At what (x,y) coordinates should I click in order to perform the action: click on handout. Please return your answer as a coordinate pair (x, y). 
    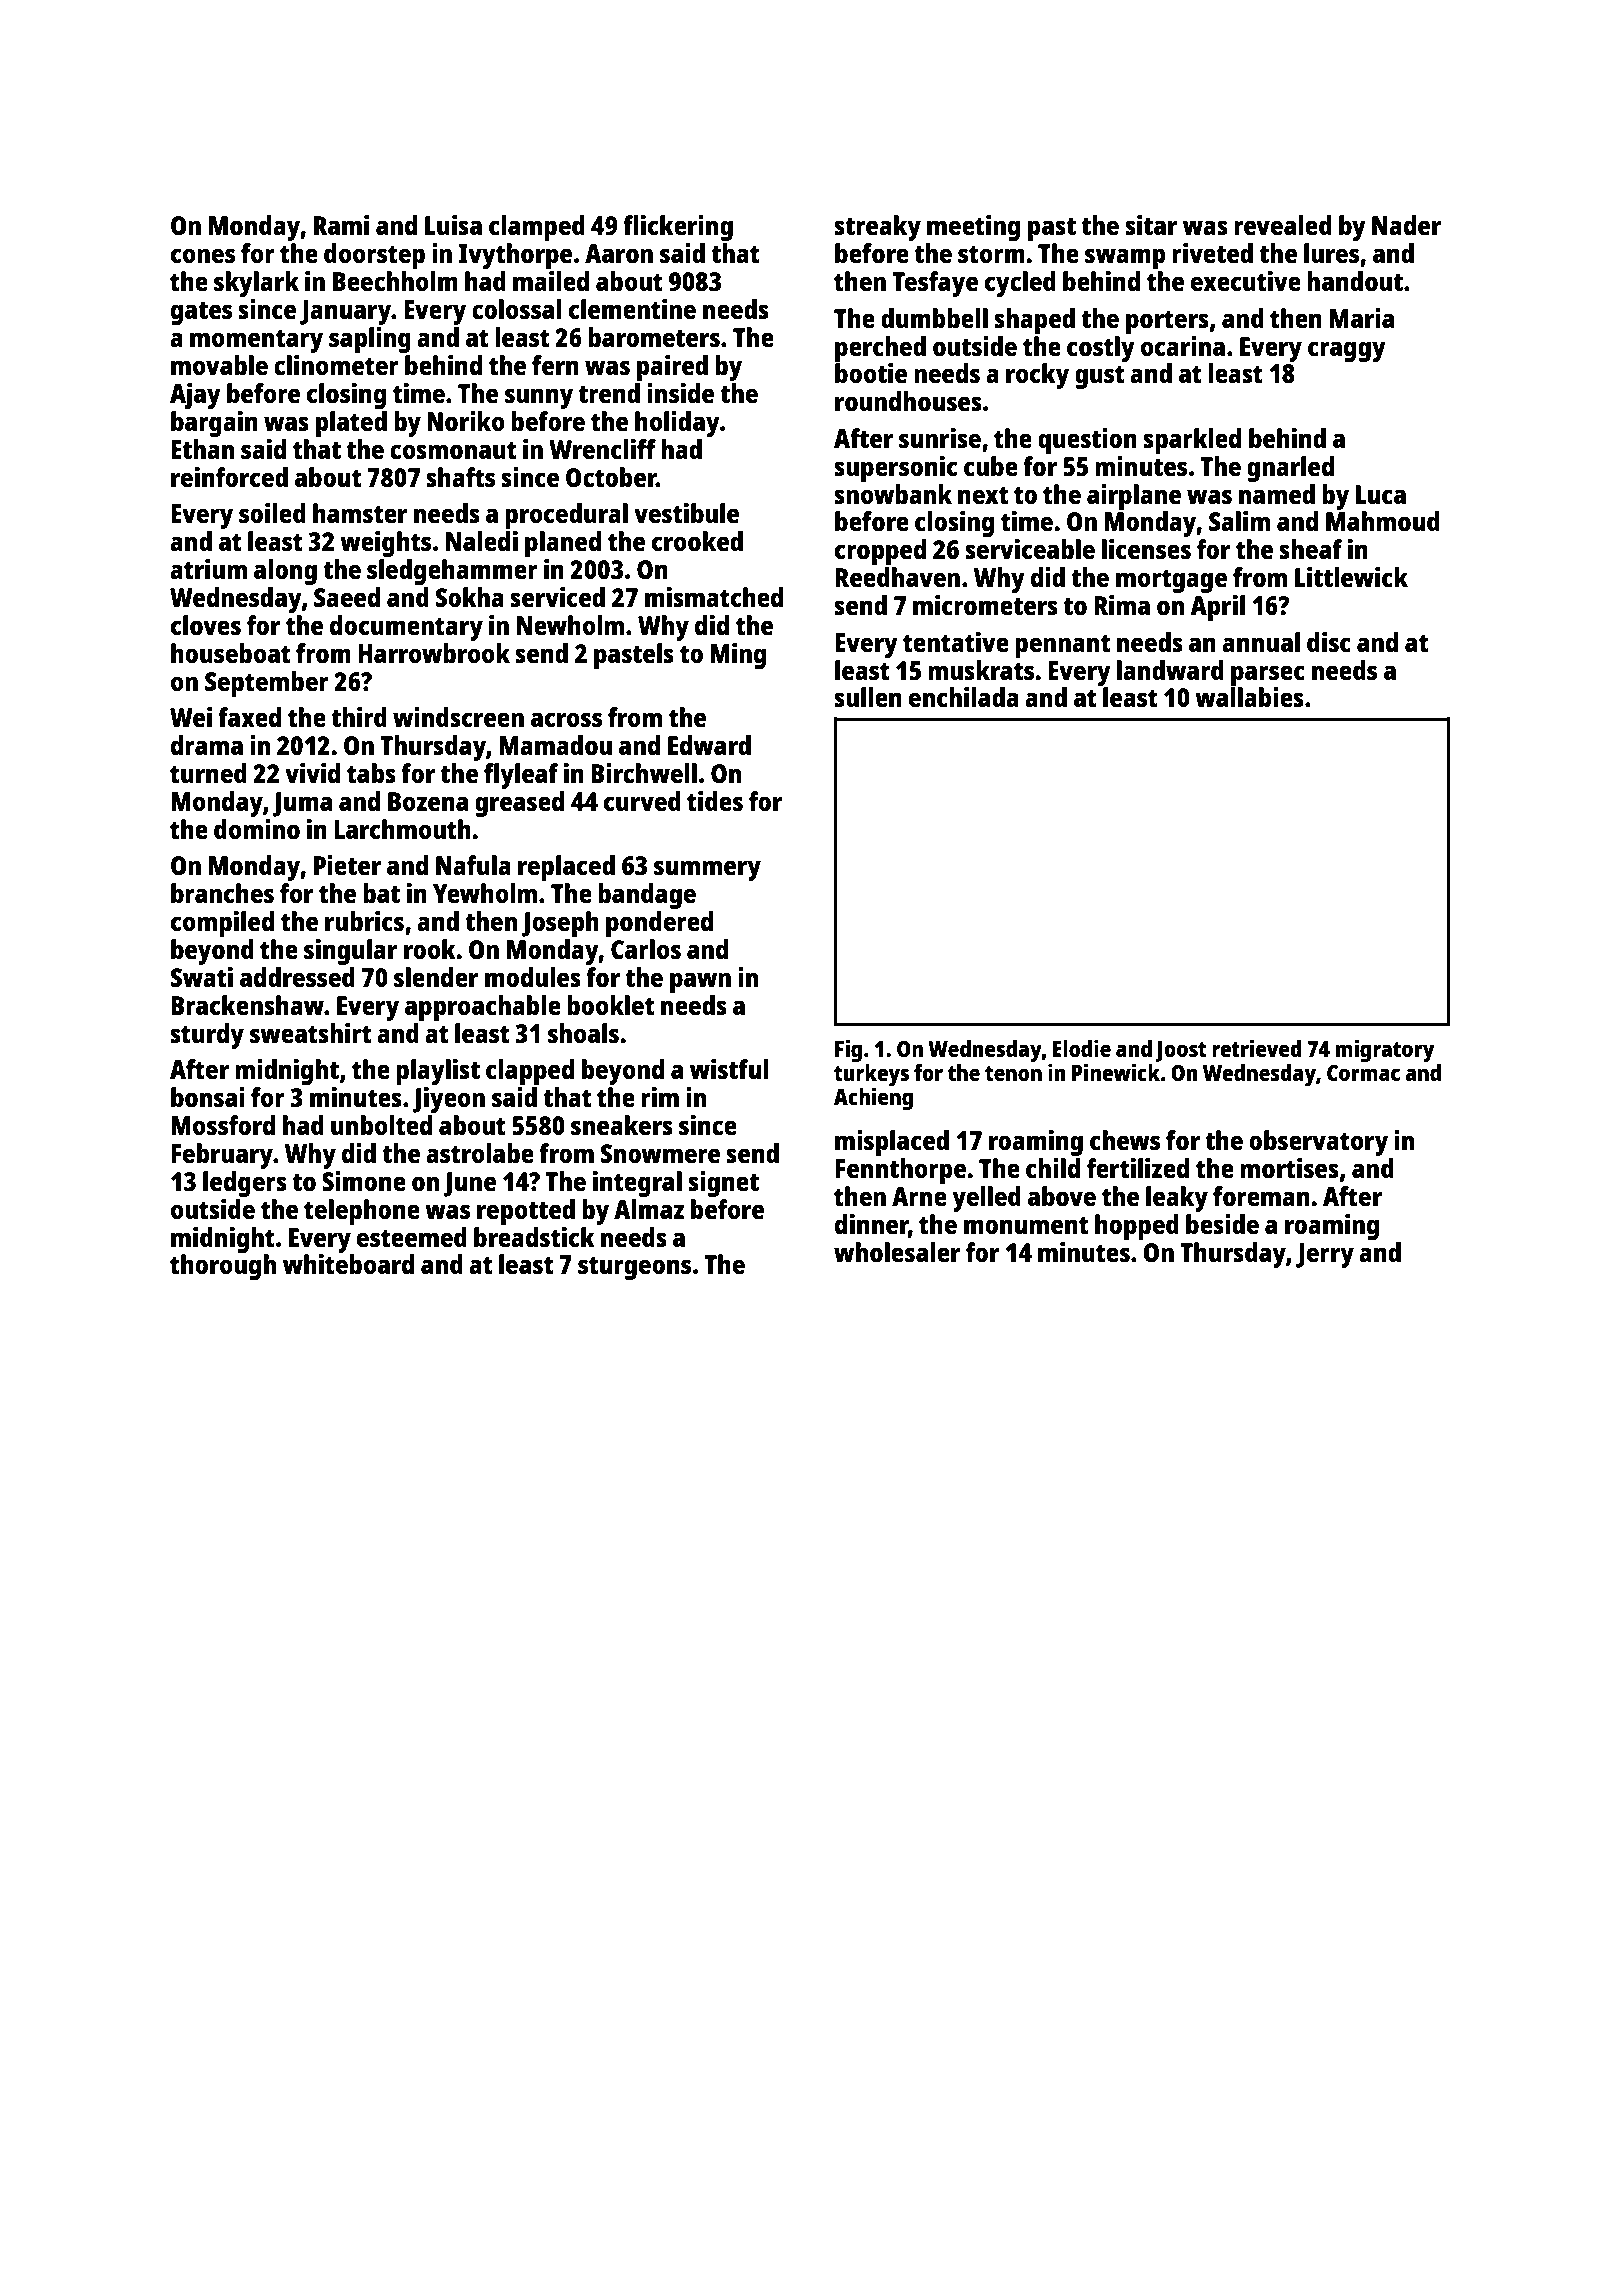
    Looking at the image, I should click on (1355, 281).
